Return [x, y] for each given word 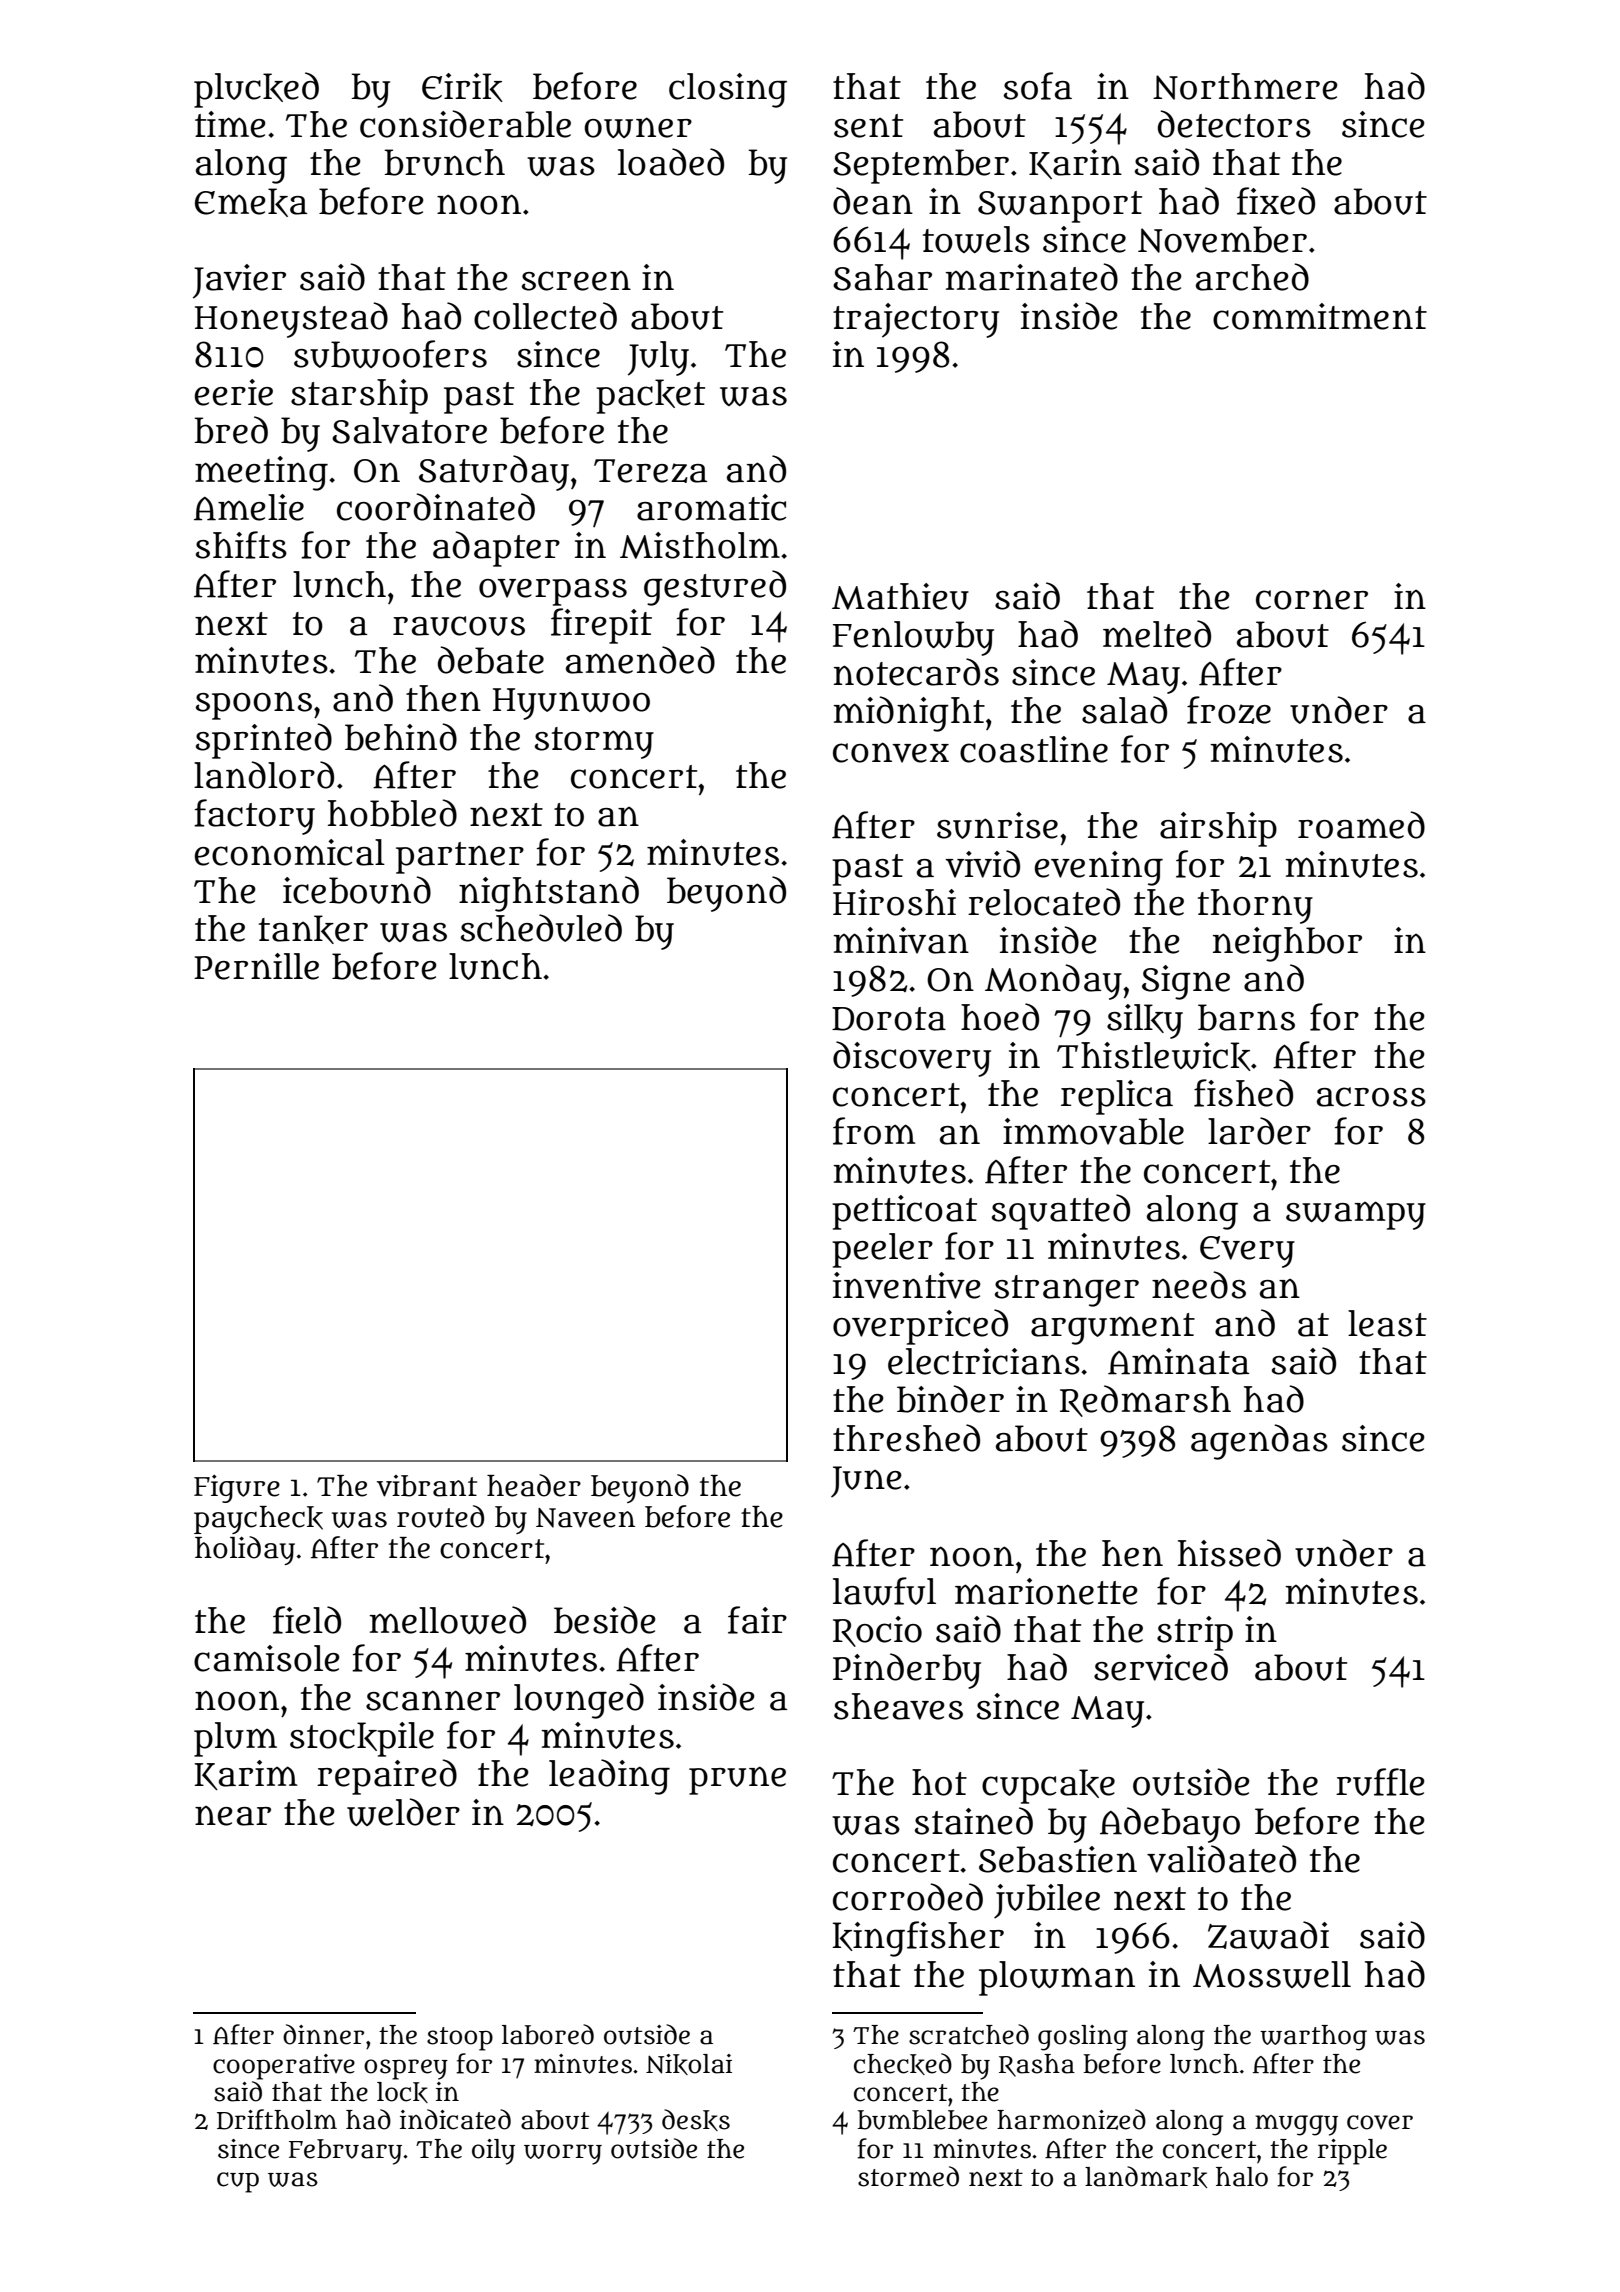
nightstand [549, 894]
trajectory [916, 320]
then [443, 698]
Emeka [251, 202]
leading [609, 1777]
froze [1229, 710]
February [345, 2152]
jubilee [1047, 1901]
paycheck [258, 1520]
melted [1157, 634]
